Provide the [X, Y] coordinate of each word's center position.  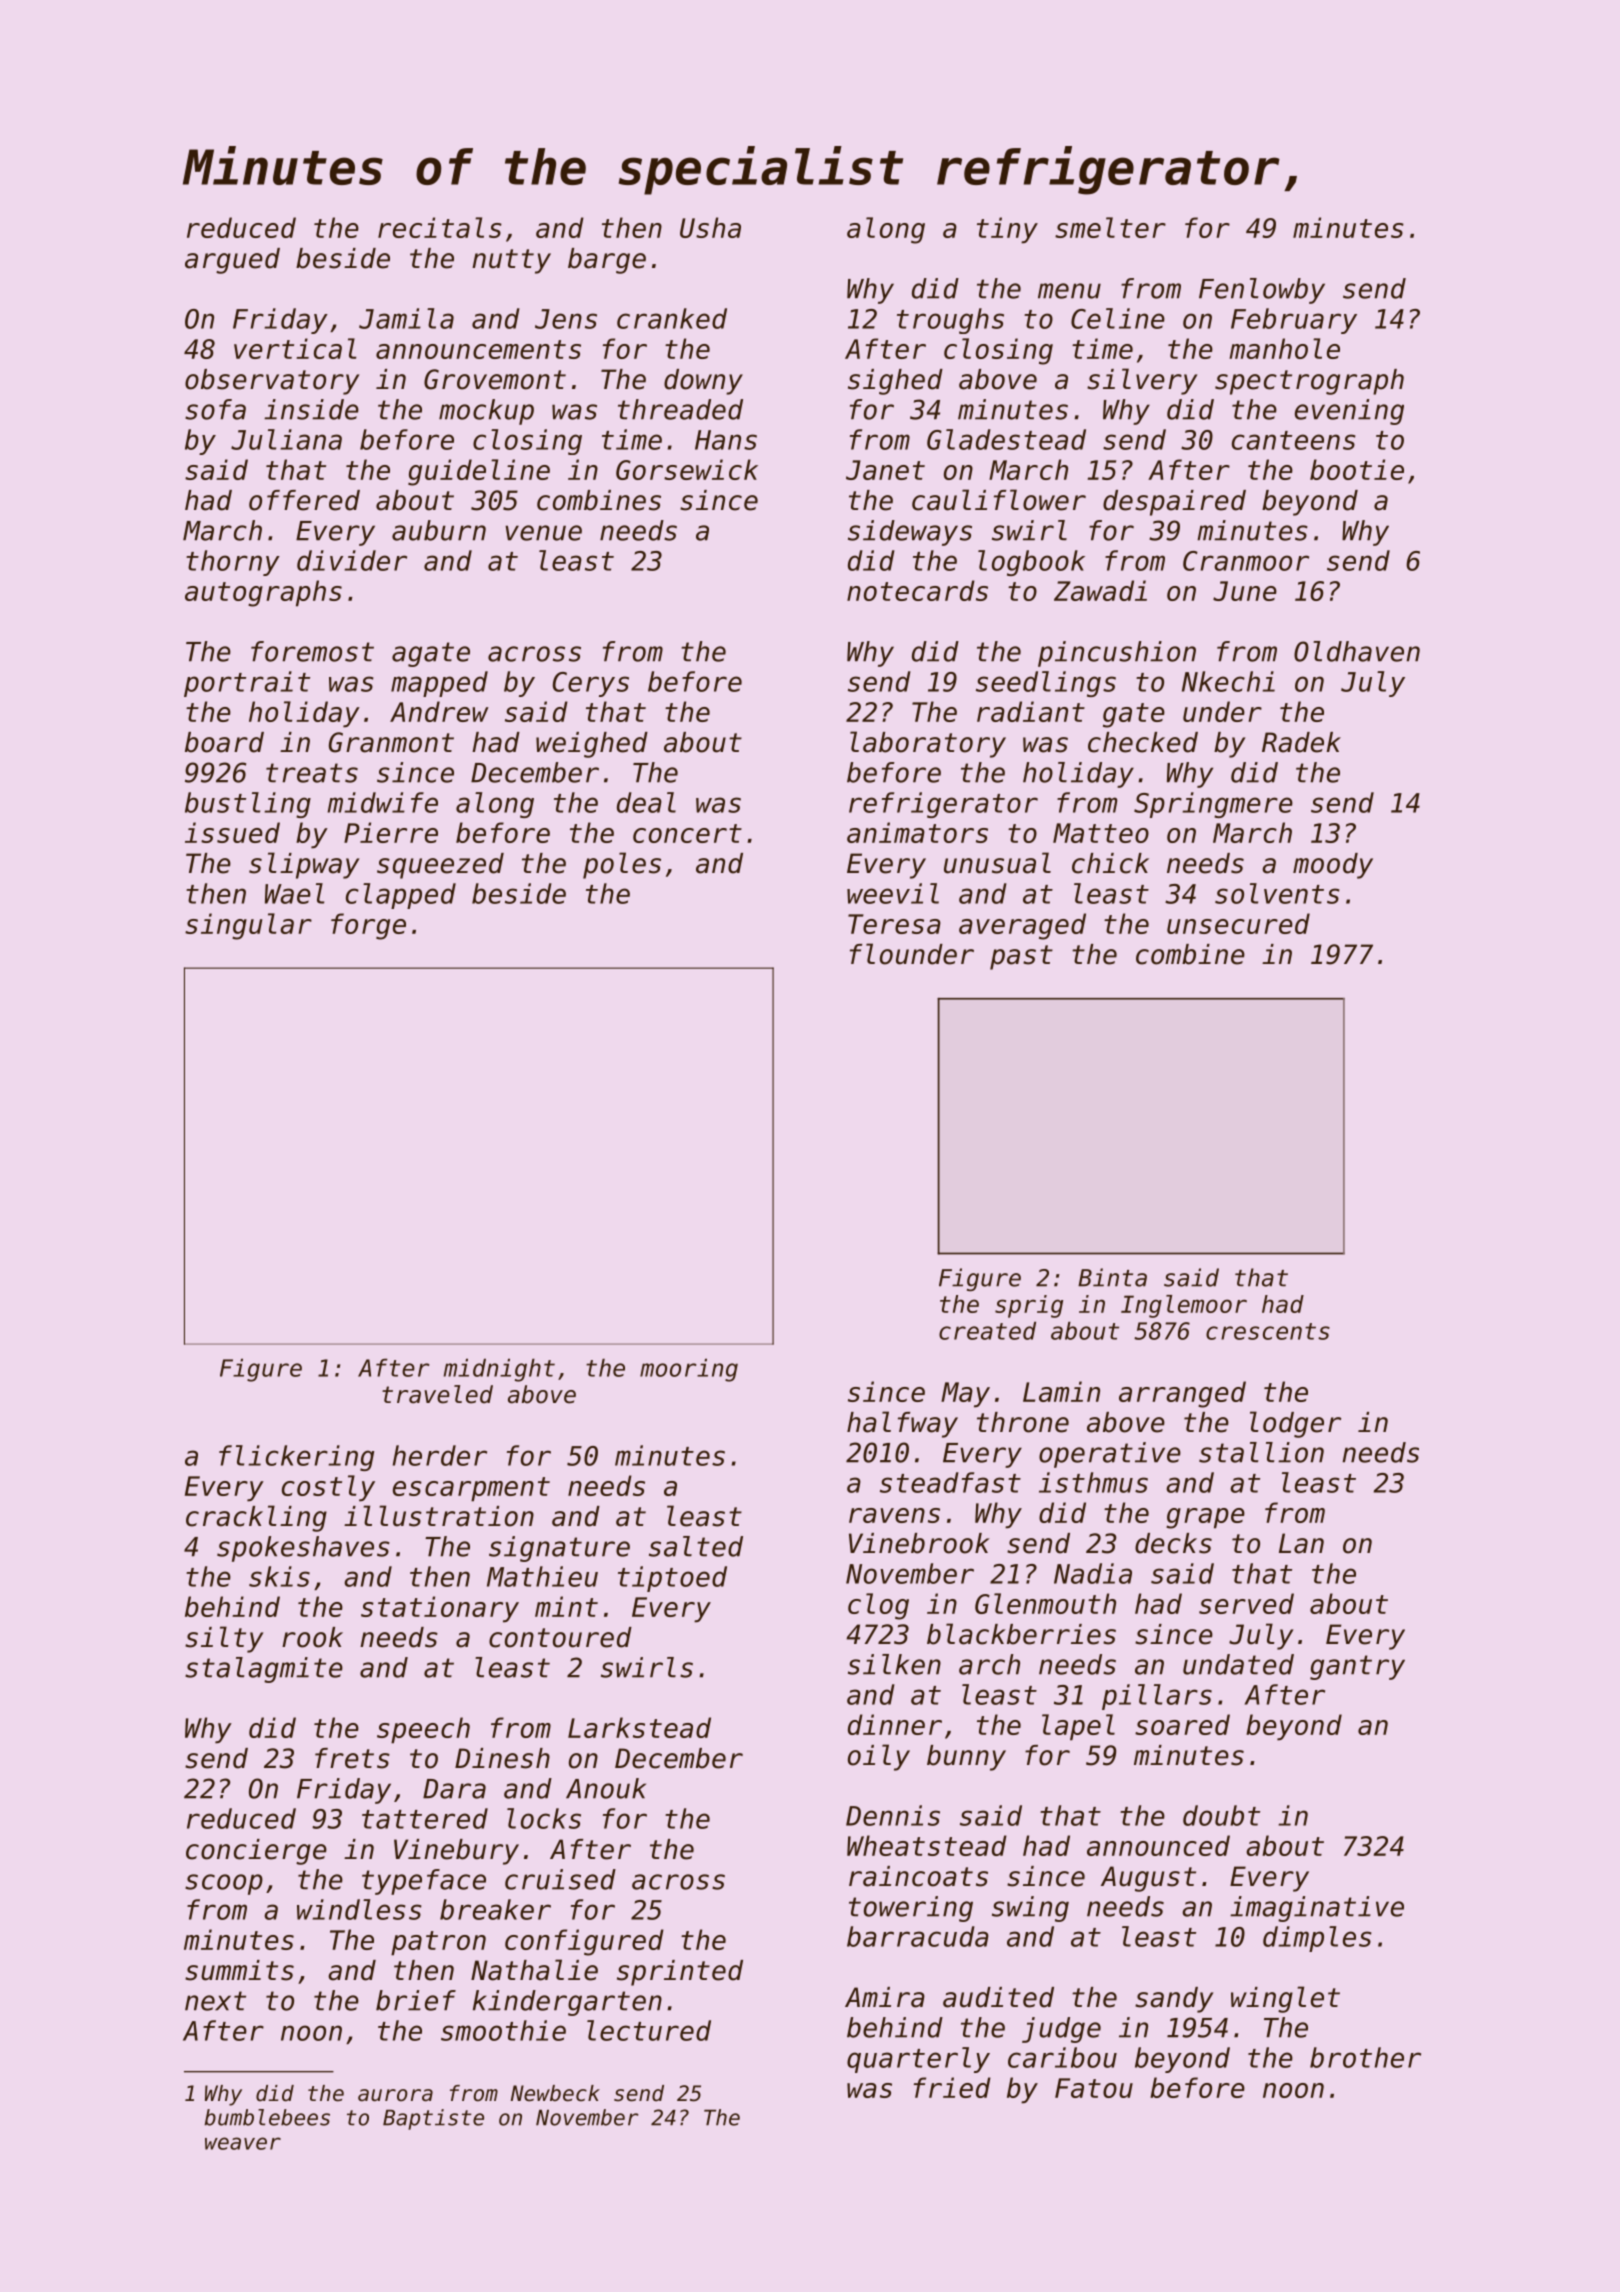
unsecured [1238, 923]
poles [622, 865]
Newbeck [555, 2093]
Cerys [591, 684]
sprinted [680, 1973]
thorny [233, 563]
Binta [1112, 1277]
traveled [437, 1394]
